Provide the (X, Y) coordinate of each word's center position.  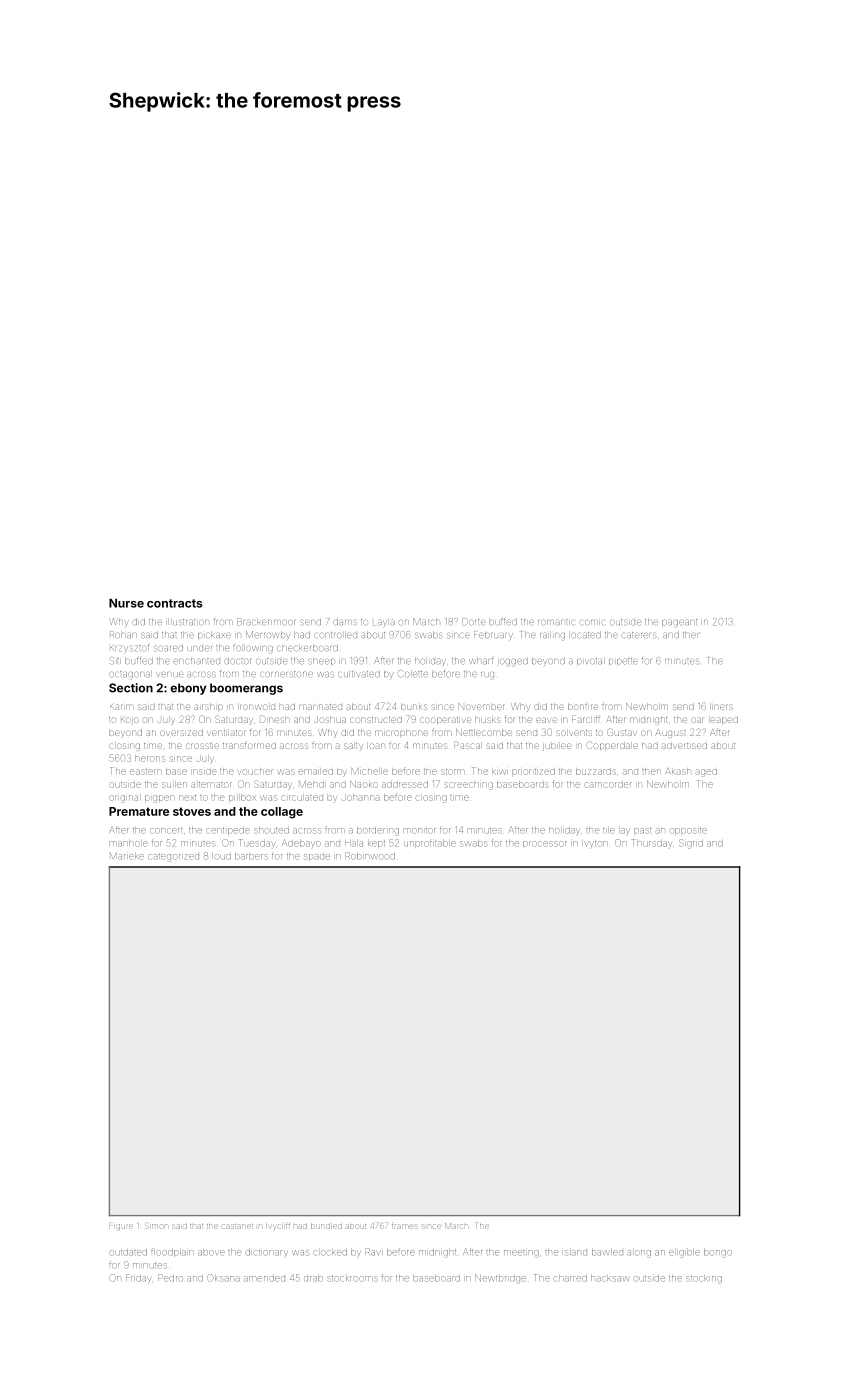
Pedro (170, 1278)
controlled (336, 635)
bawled (607, 1253)
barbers (251, 857)
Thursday (652, 843)
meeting (521, 1253)
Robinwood (370, 856)
